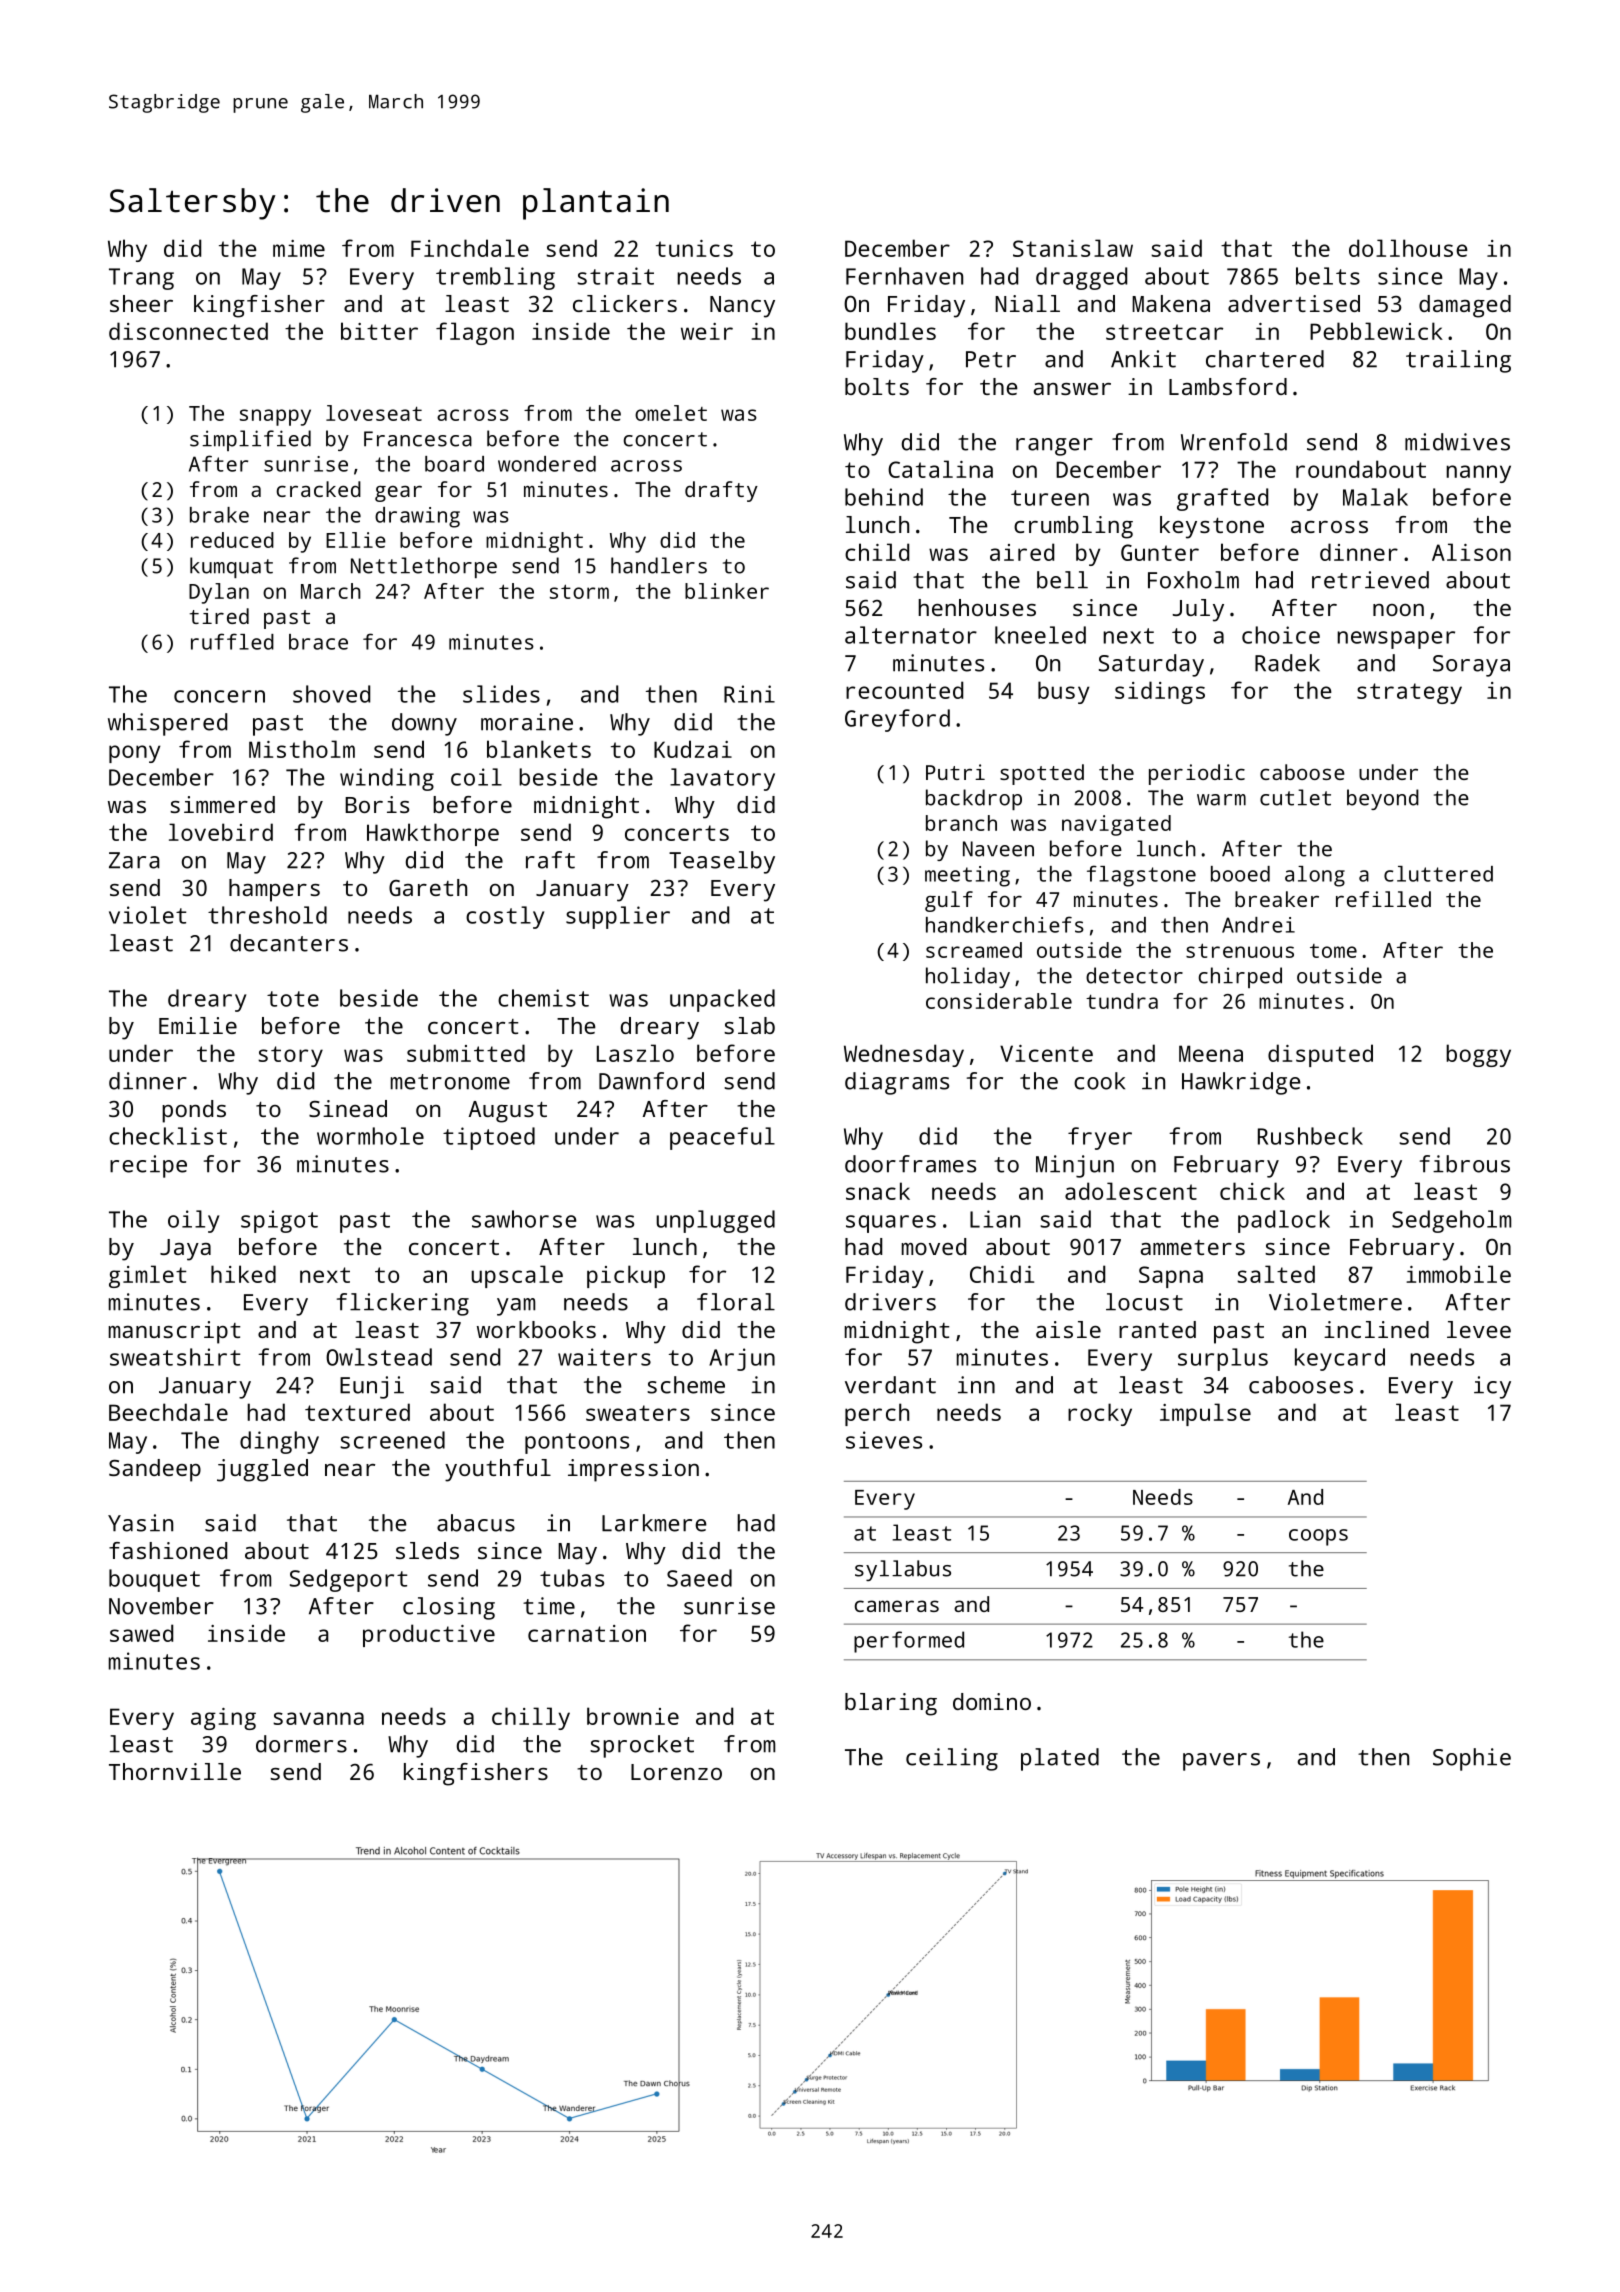 This image has height=2292, width=1620. What do you see at coordinates (1328, 276) in the image?
I see `belts` at bounding box center [1328, 276].
